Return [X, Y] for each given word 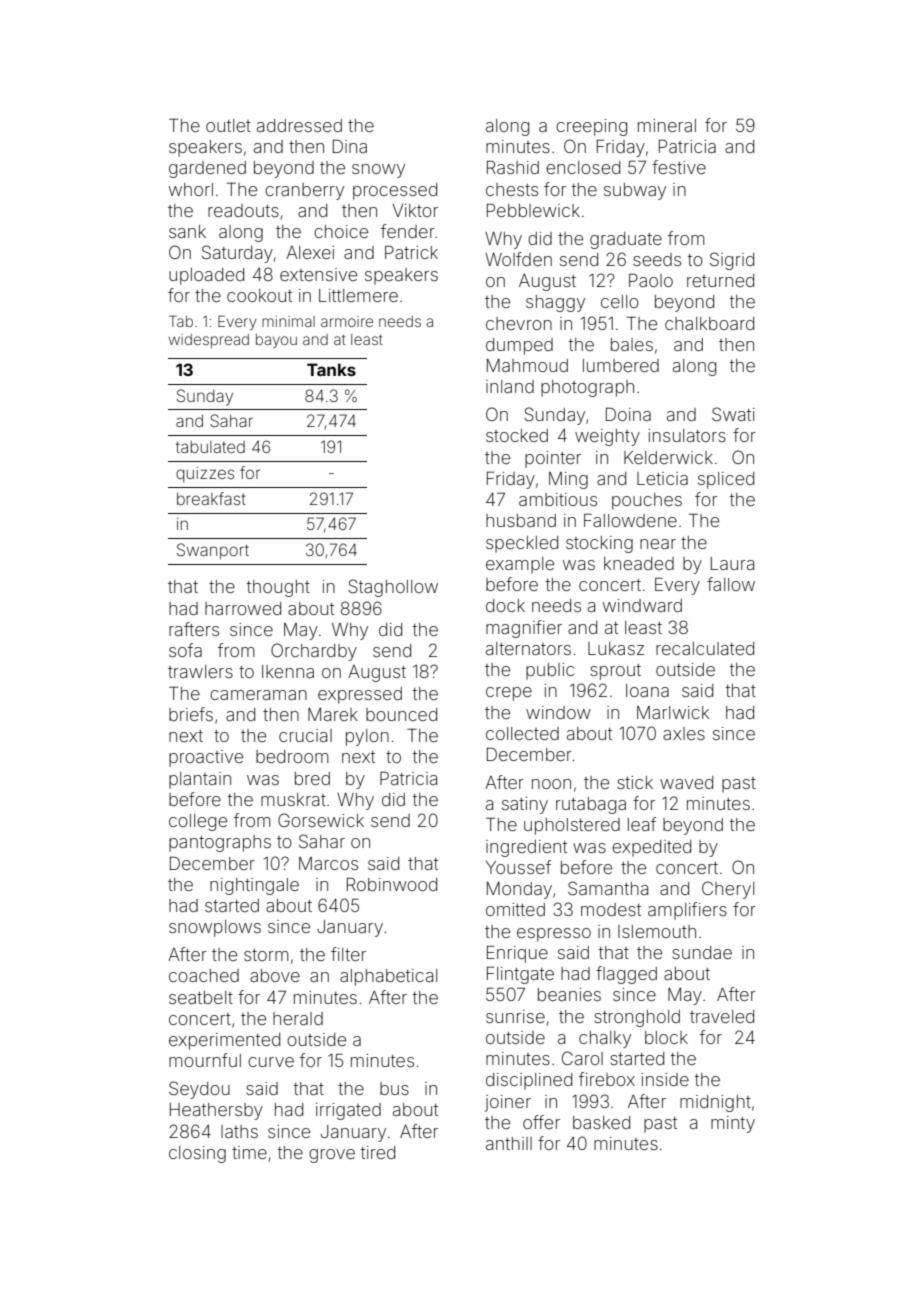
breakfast [211, 498]
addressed [299, 125]
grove [332, 1156]
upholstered [572, 826]
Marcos [328, 863]
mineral [667, 125]
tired [378, 1152]
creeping [591, 127]
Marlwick [673, 712]
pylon [367, 737]
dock [505, 605]
